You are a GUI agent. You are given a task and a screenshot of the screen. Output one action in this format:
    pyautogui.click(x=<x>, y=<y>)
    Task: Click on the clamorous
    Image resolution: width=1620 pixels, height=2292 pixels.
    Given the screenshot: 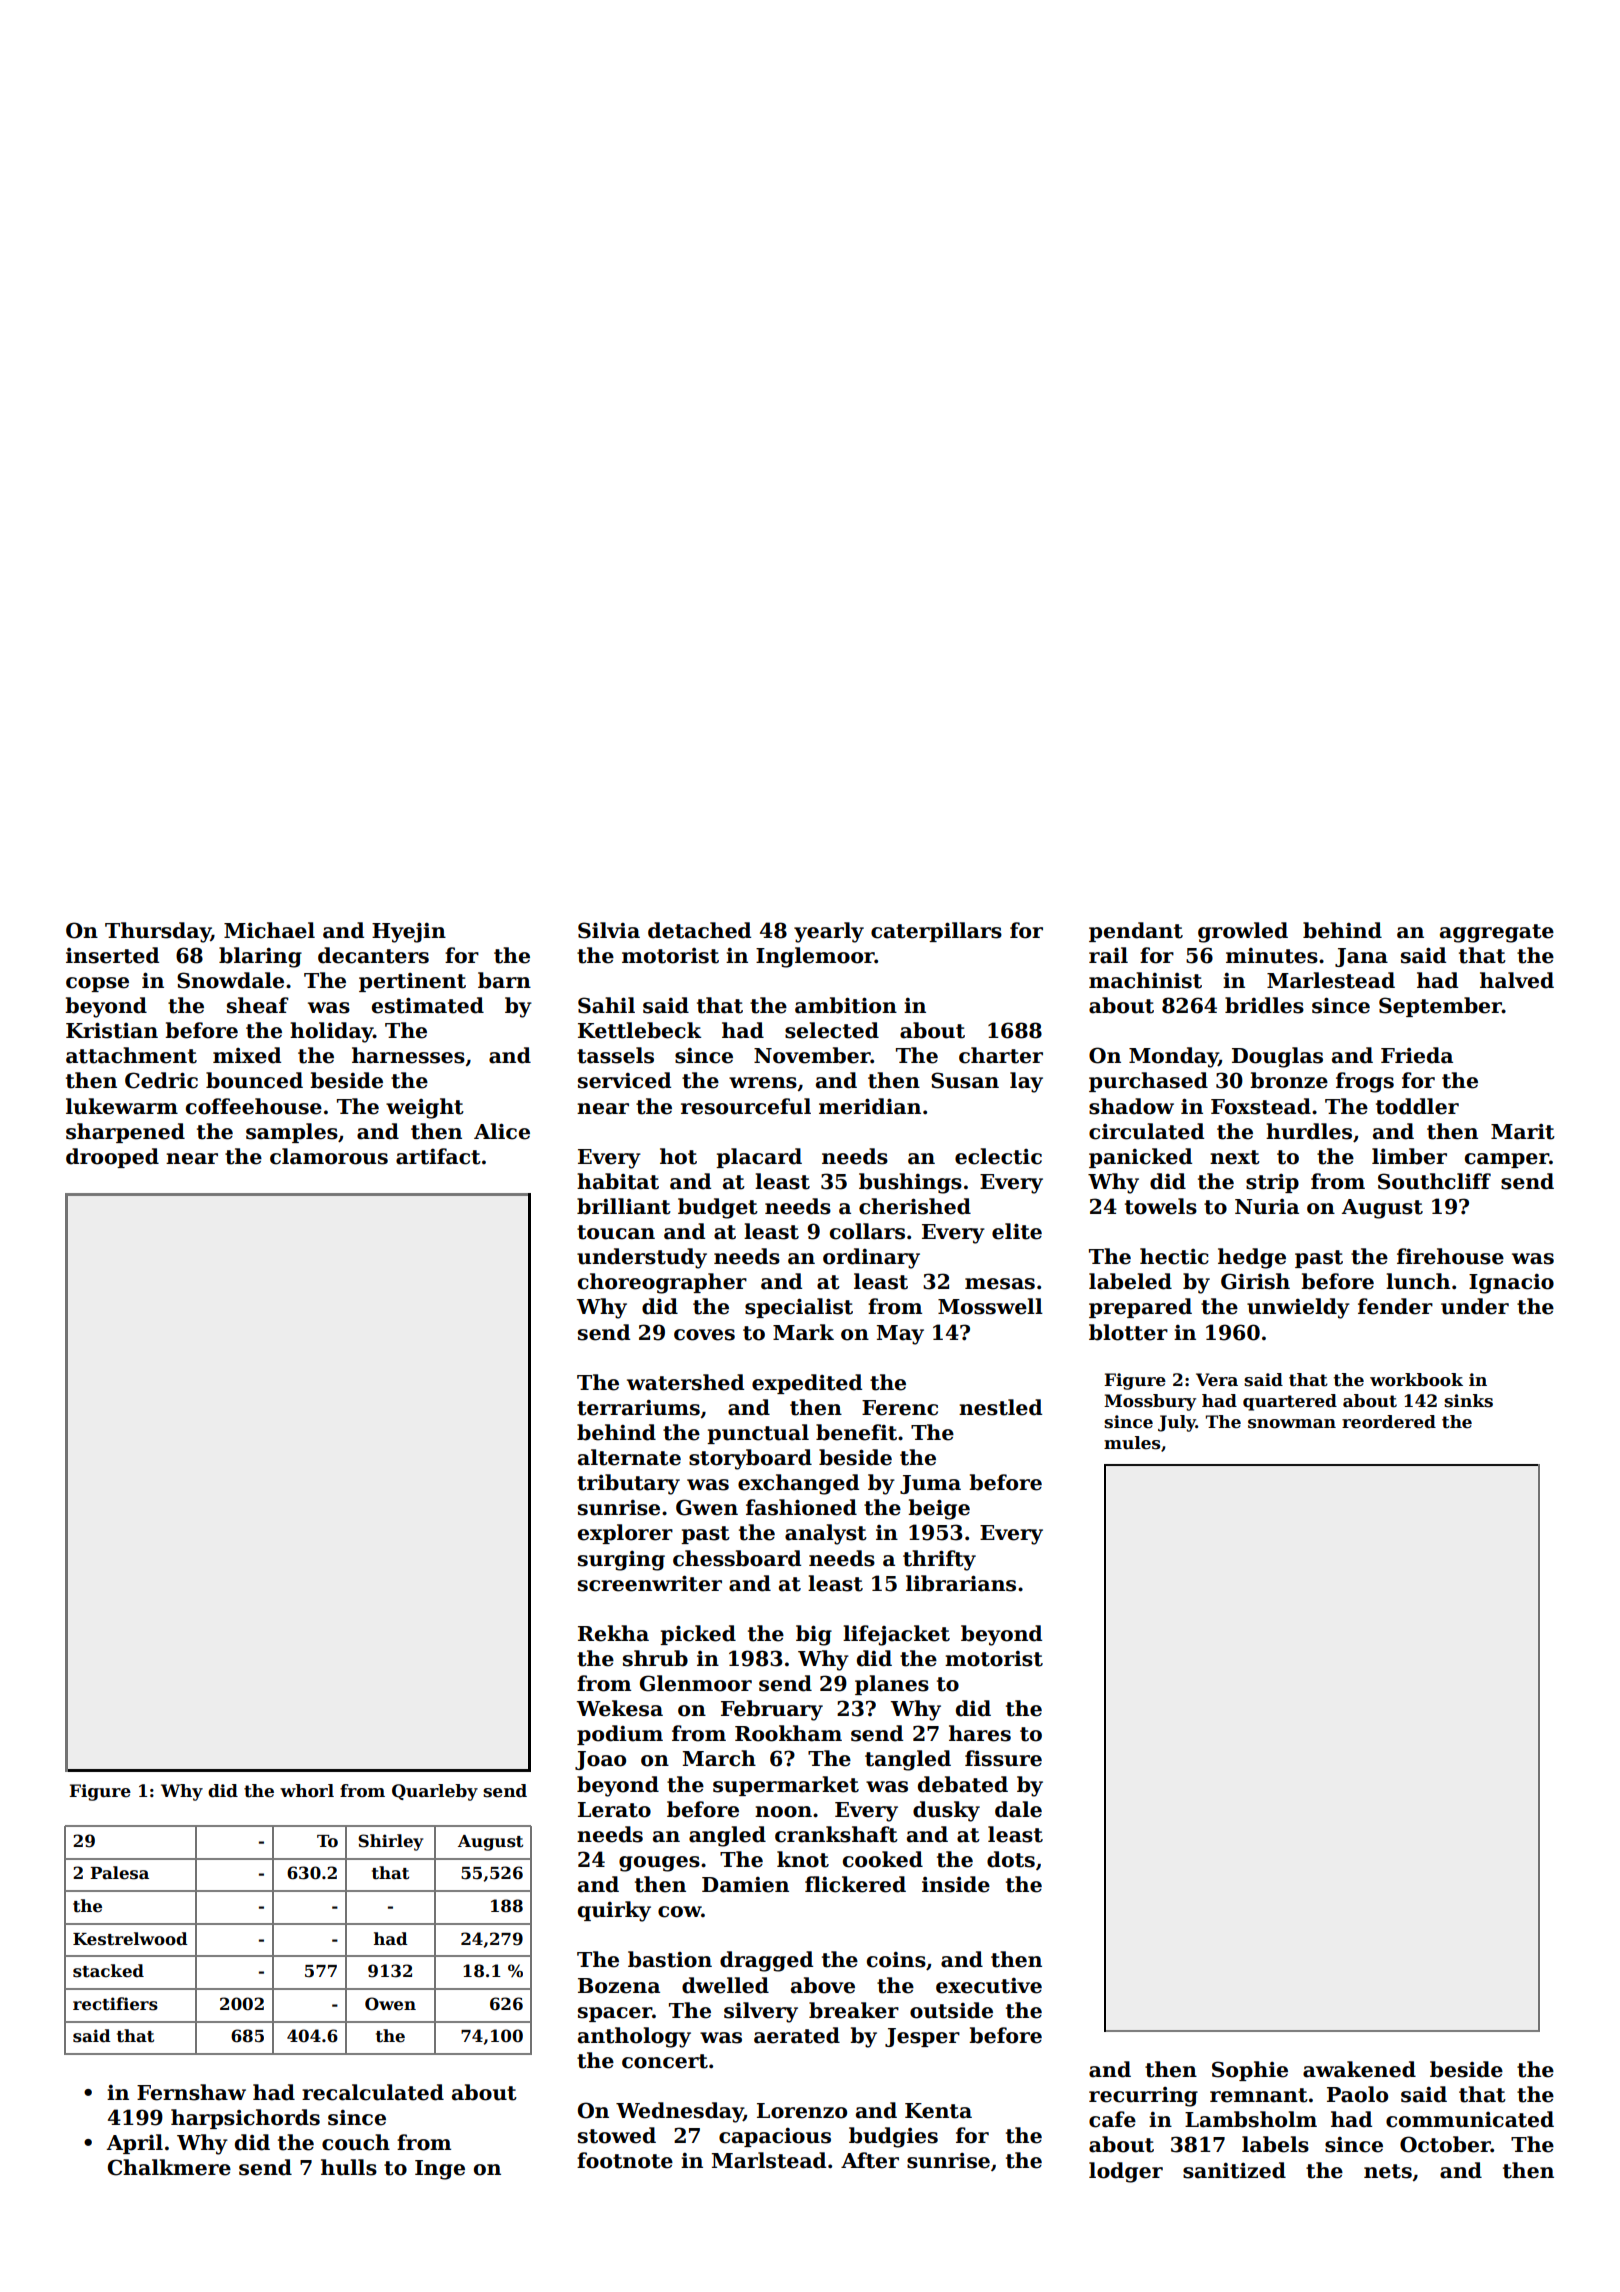 What is the action you would take?
    pyautogui.click(x=329, y=1156)
